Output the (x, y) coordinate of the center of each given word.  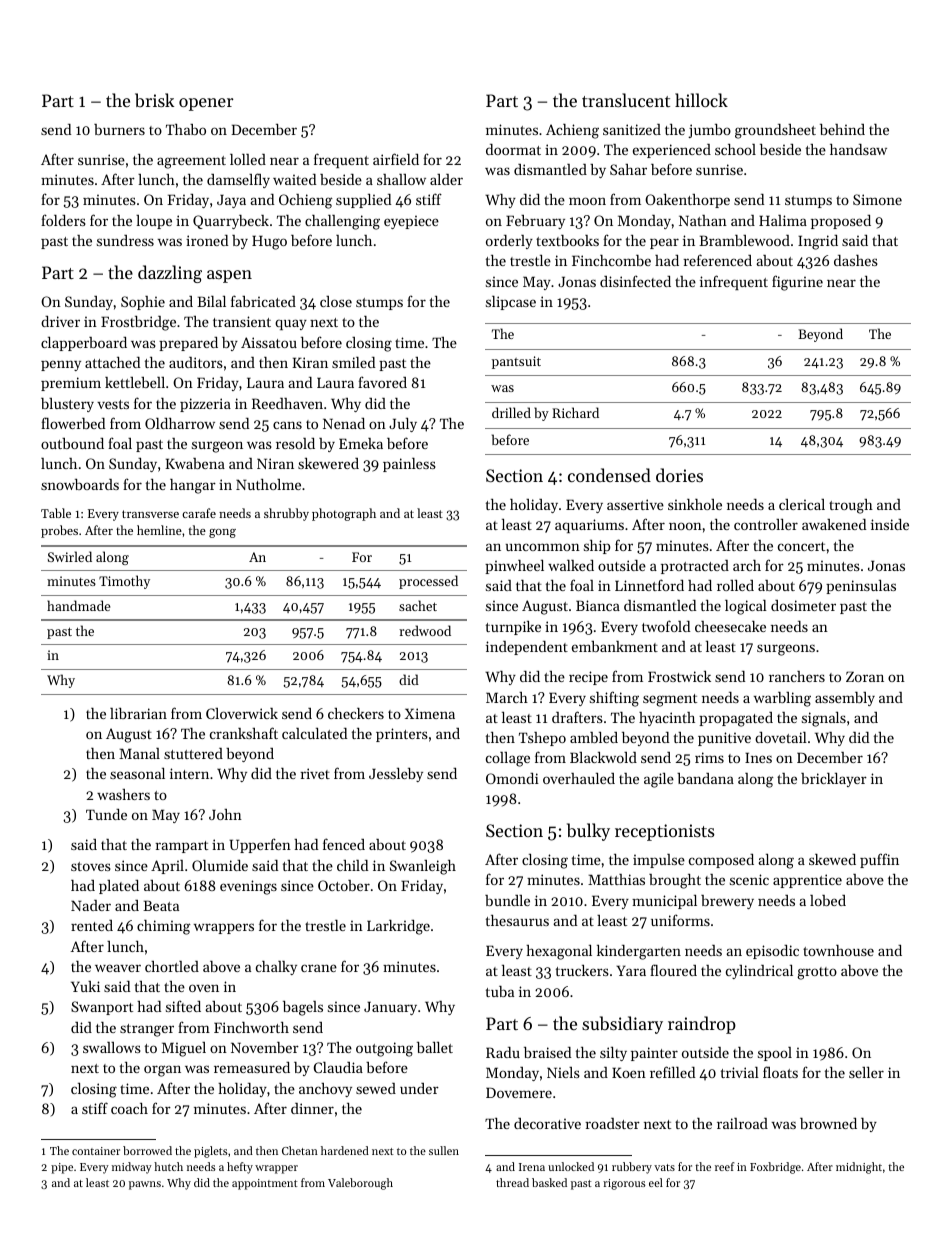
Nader (91, 905)
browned (828, 1123)
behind (842, 129)
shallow (401, 179)
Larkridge (398, 927)
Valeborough (360, 1184)
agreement (191, 162)
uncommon (543, 547)
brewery (727, 902)
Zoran (865, 676)
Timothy (124, 582)
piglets (211, 1152)
